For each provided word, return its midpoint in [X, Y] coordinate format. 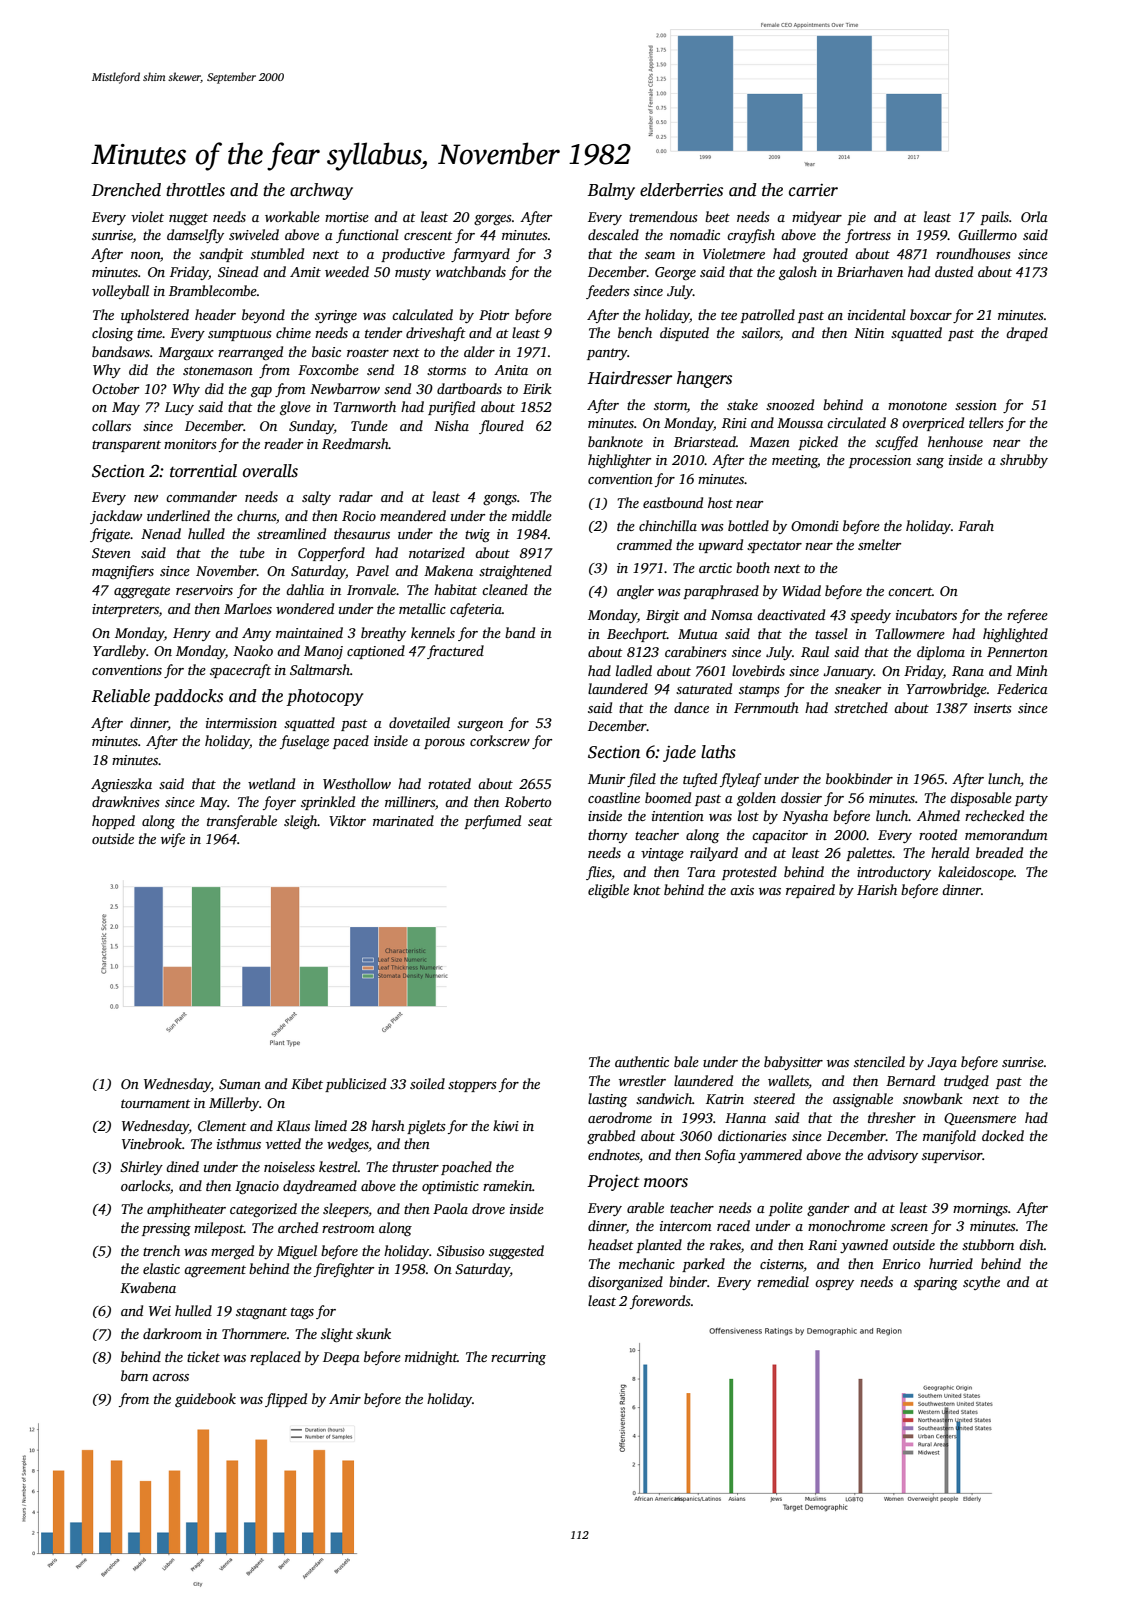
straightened [515, 572]
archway [321, 191]
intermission [241, 723]
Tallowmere [910, 633]
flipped [286, 1400]
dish [1031, 1244]
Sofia [720, 1156]
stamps [759, 691]
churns [256, 515]
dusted [954, 271]
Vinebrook [152, 1143]
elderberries [681, 190]
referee [1027, 616]
